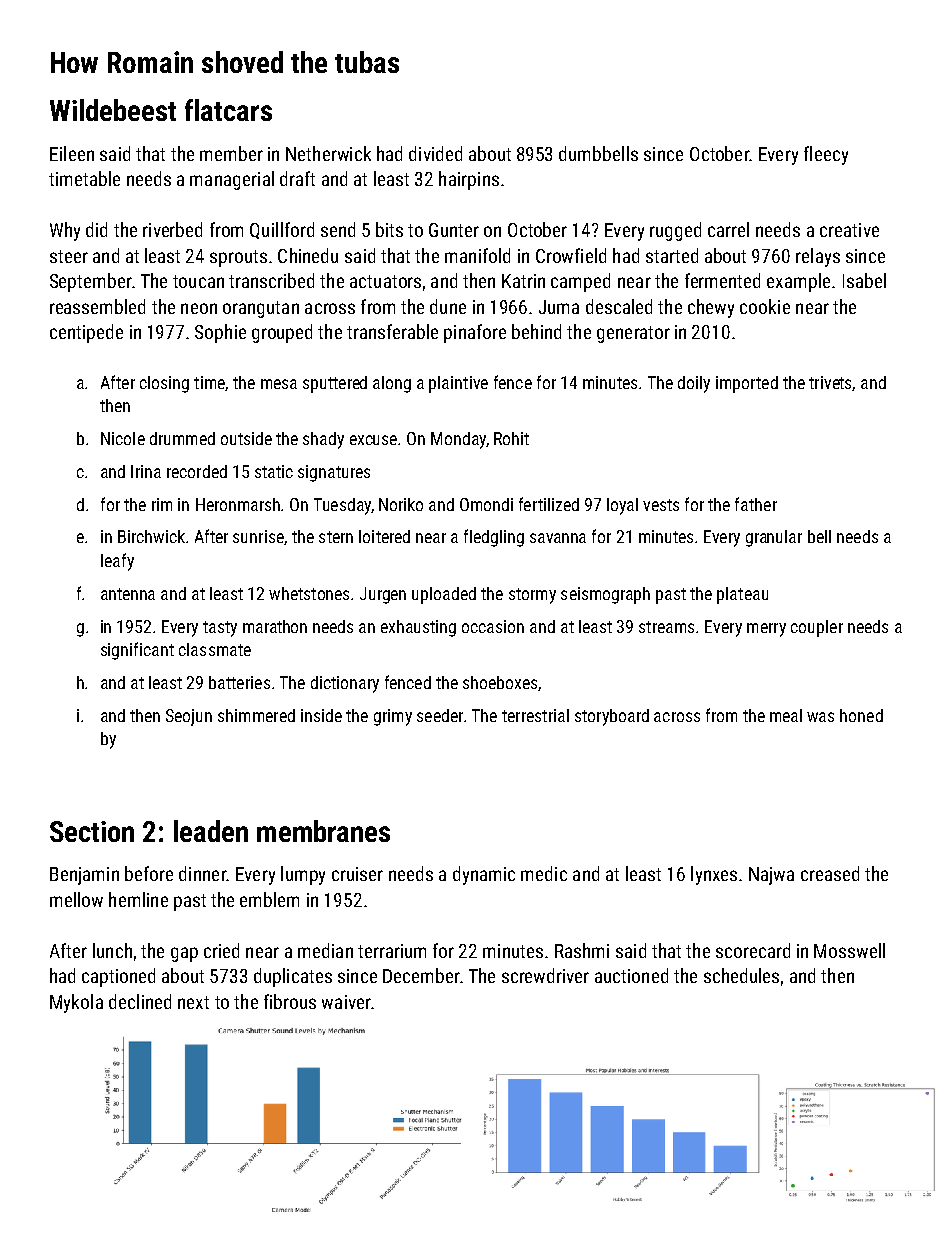 The height and width of the image is (1233, 952). What do you see at coordinates (383, 595) in the image?
I see `Jurgen` at bounding box center [383, 595].
